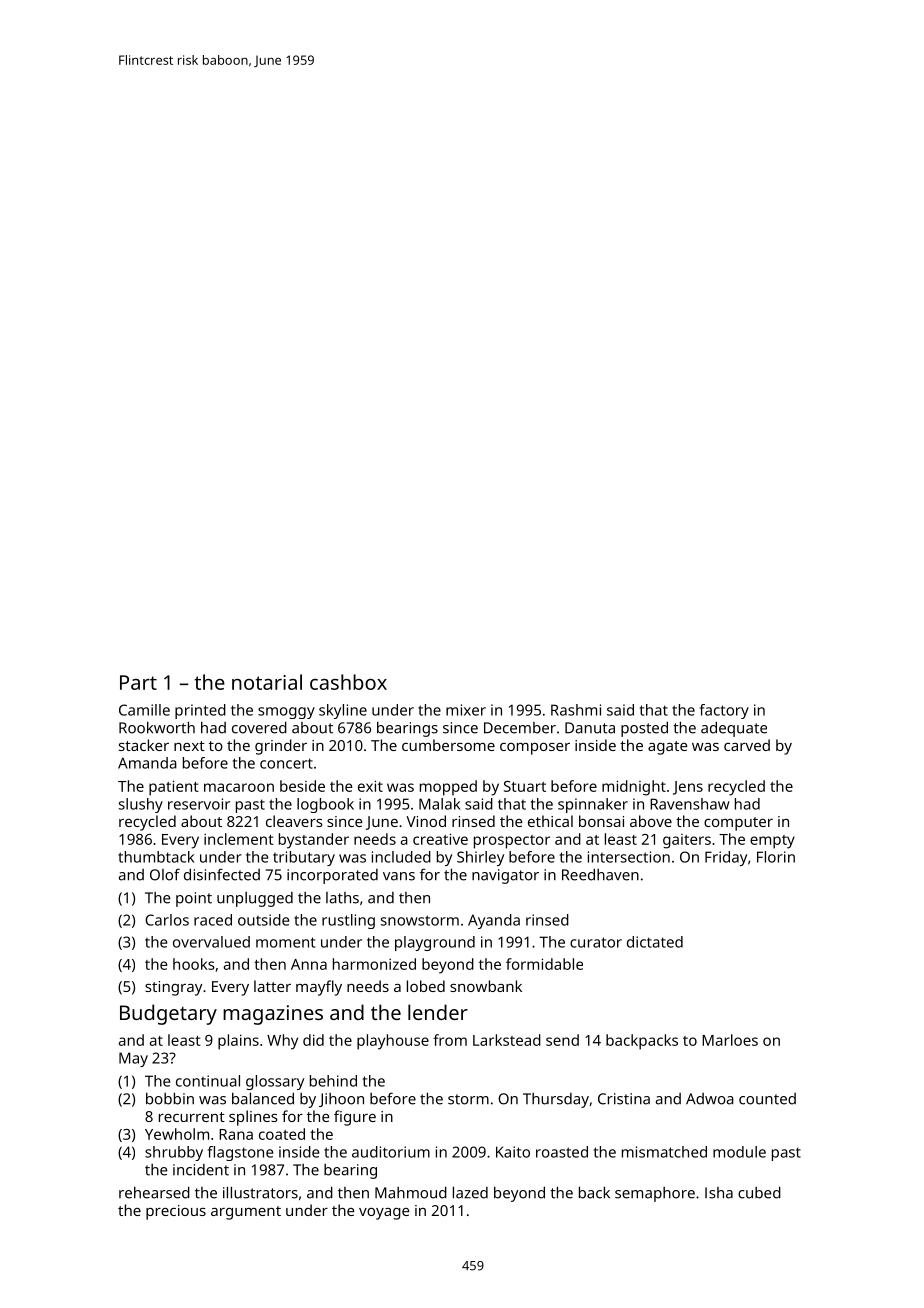  What do you see at coordinates (200, 711) in the page?
I see `printed` at bounding box center [200, 711].
